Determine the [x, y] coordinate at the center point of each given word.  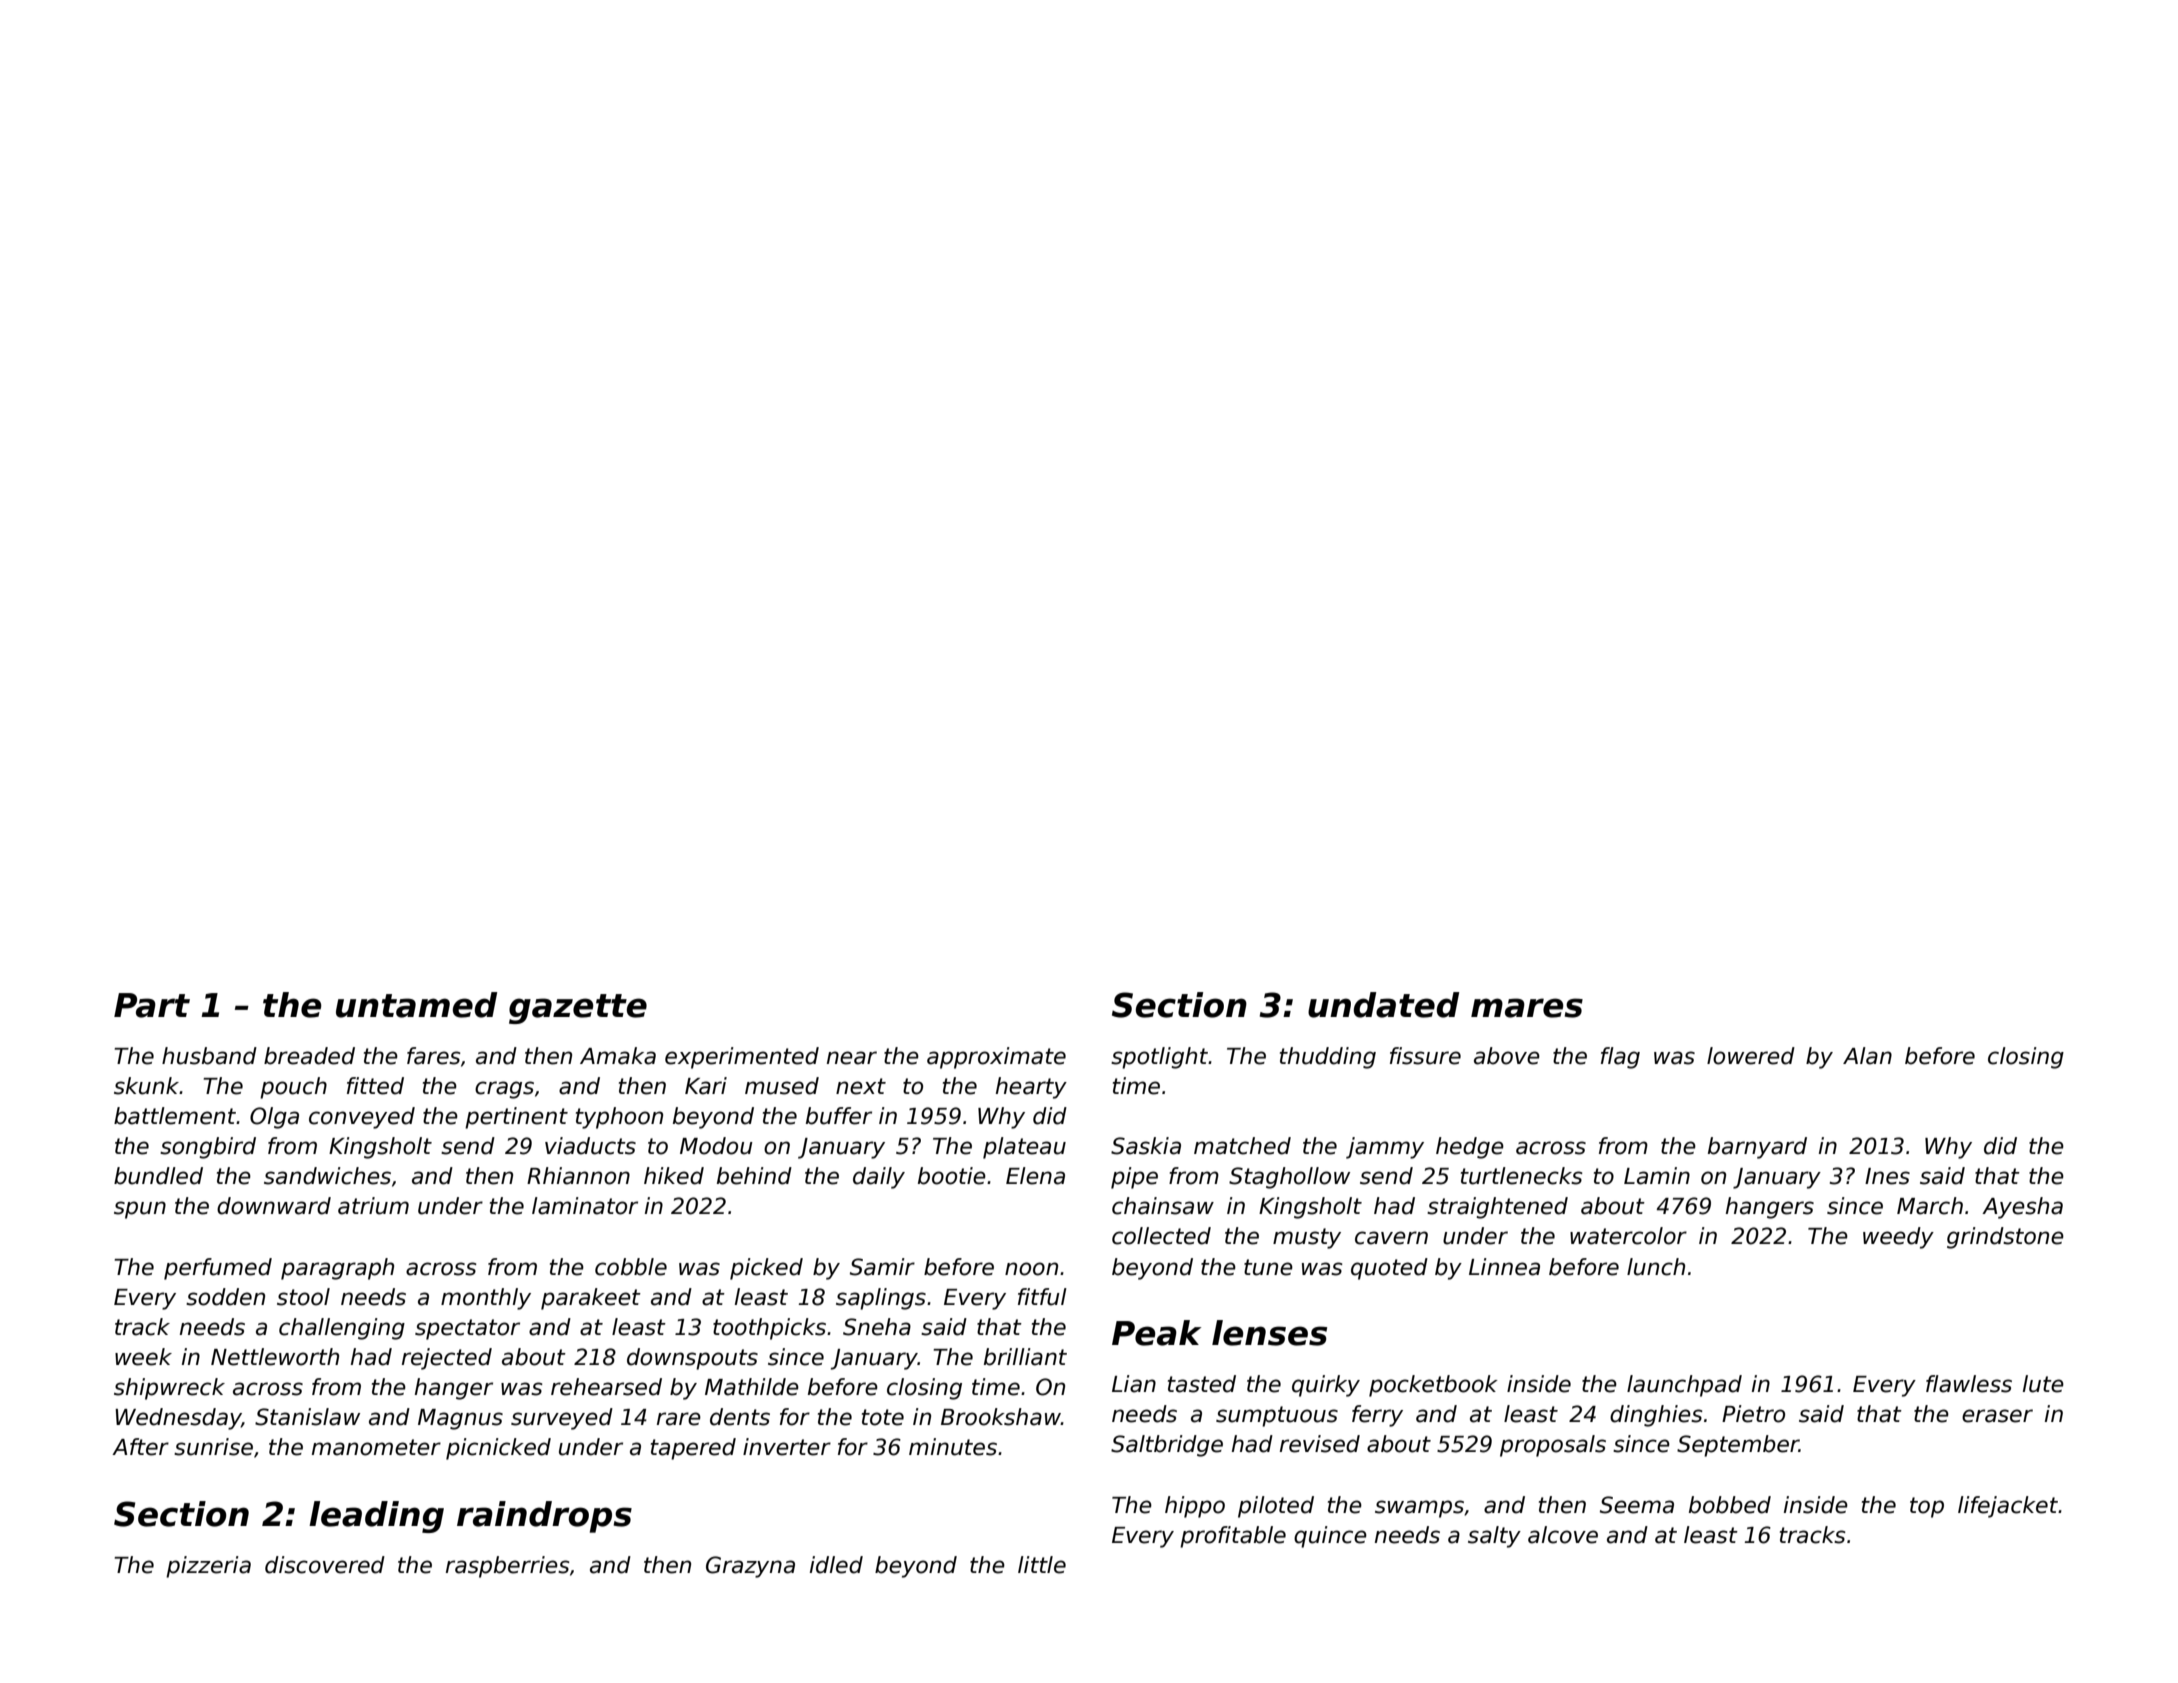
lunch [1656, 1267]
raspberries [507, 1567]
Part [152, 1005]
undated [1383, 1005]
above [1507, 1056]
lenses [1269, 1333]
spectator [467, 1329]
